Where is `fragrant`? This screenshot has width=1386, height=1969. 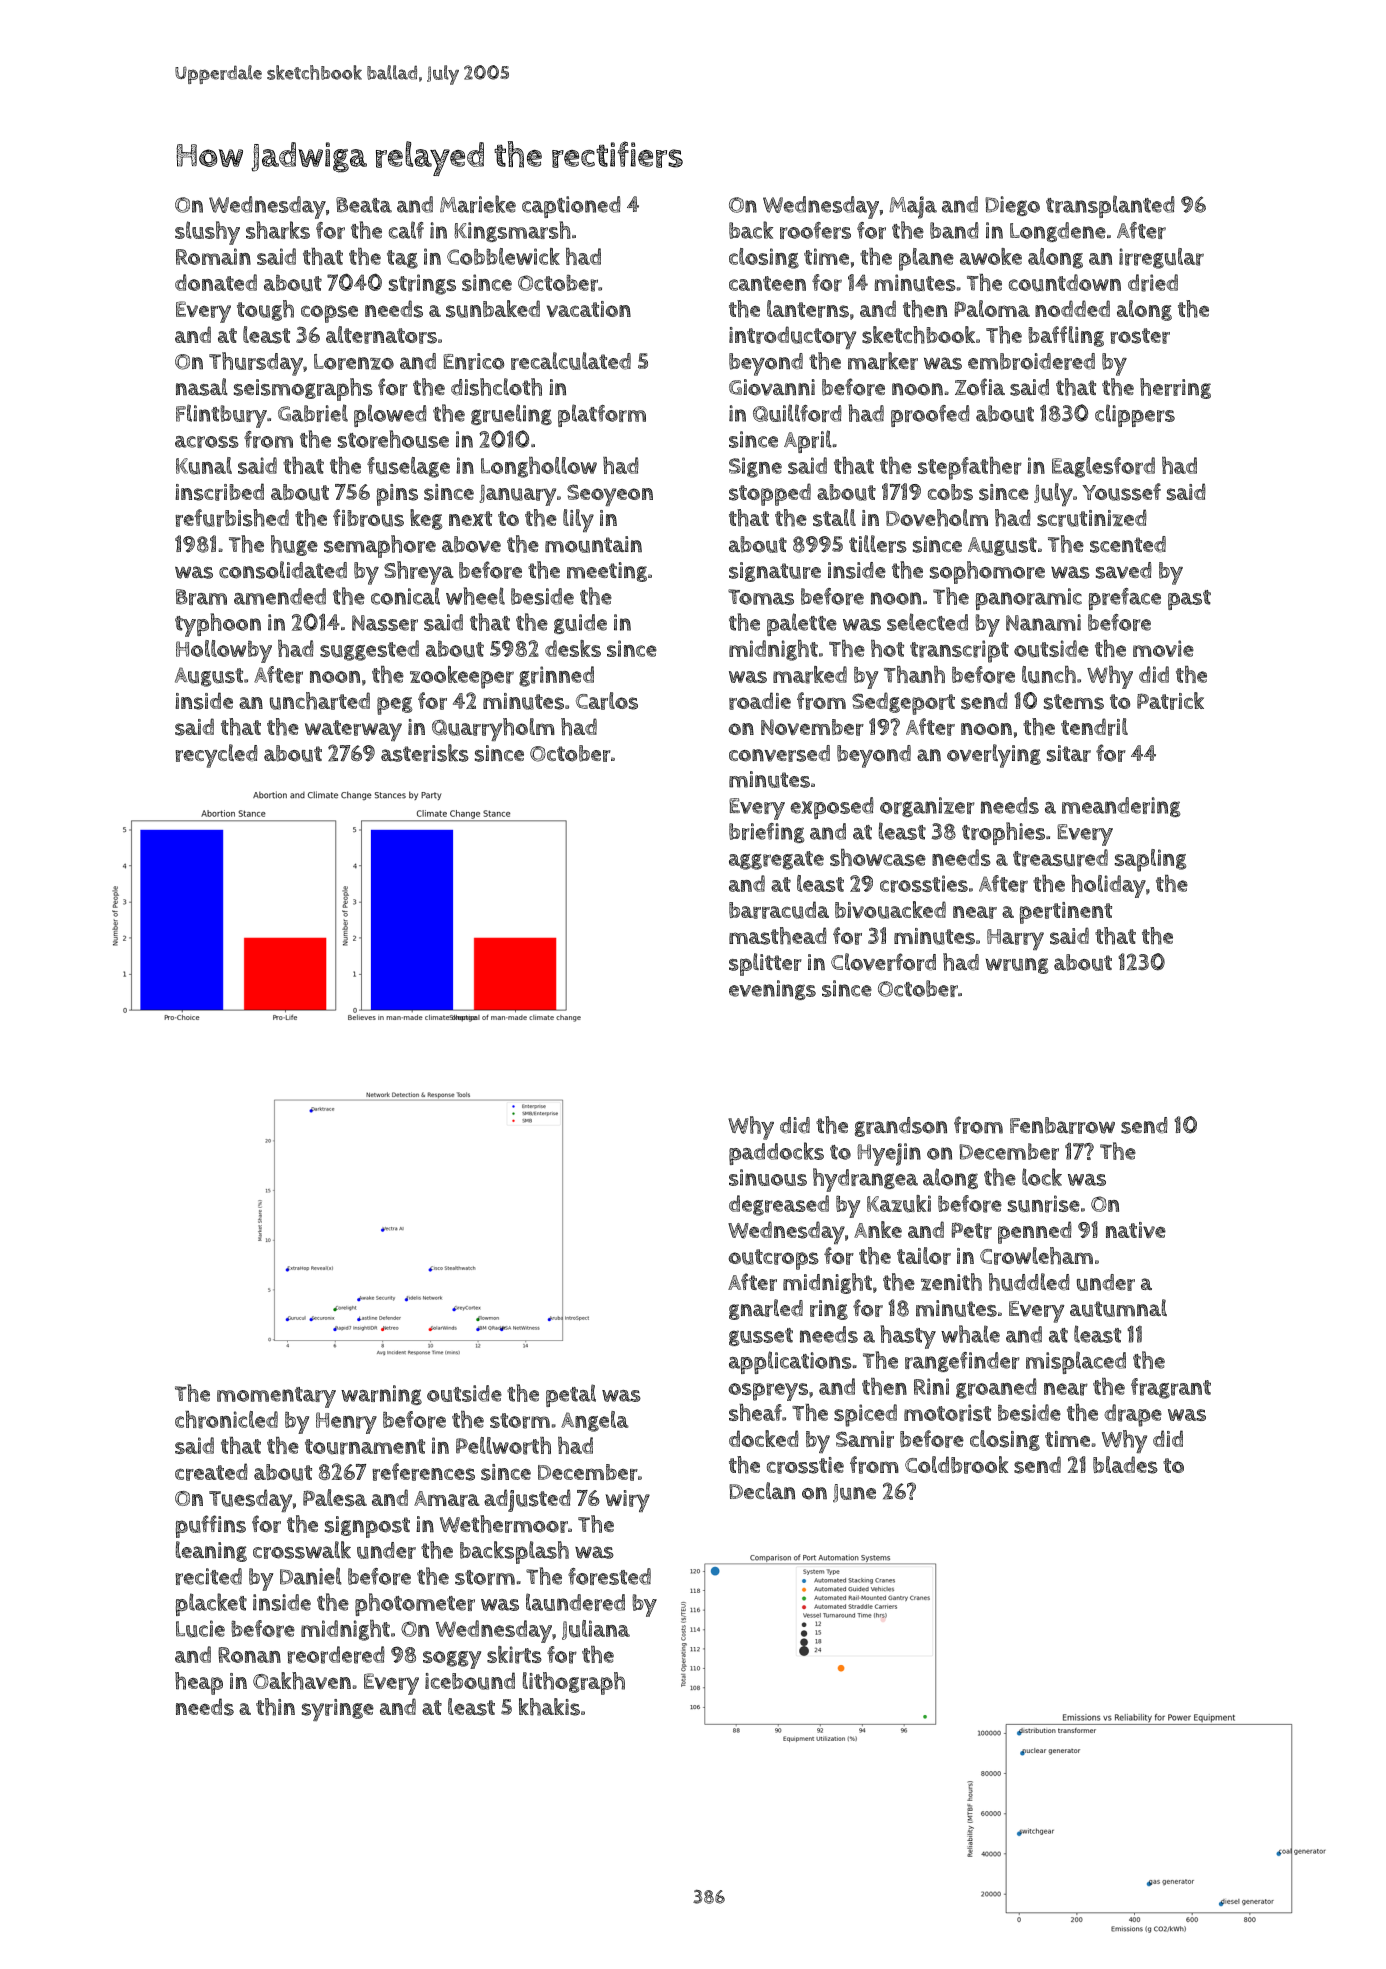 fragrant is located at coordinates (1171, 1388).
